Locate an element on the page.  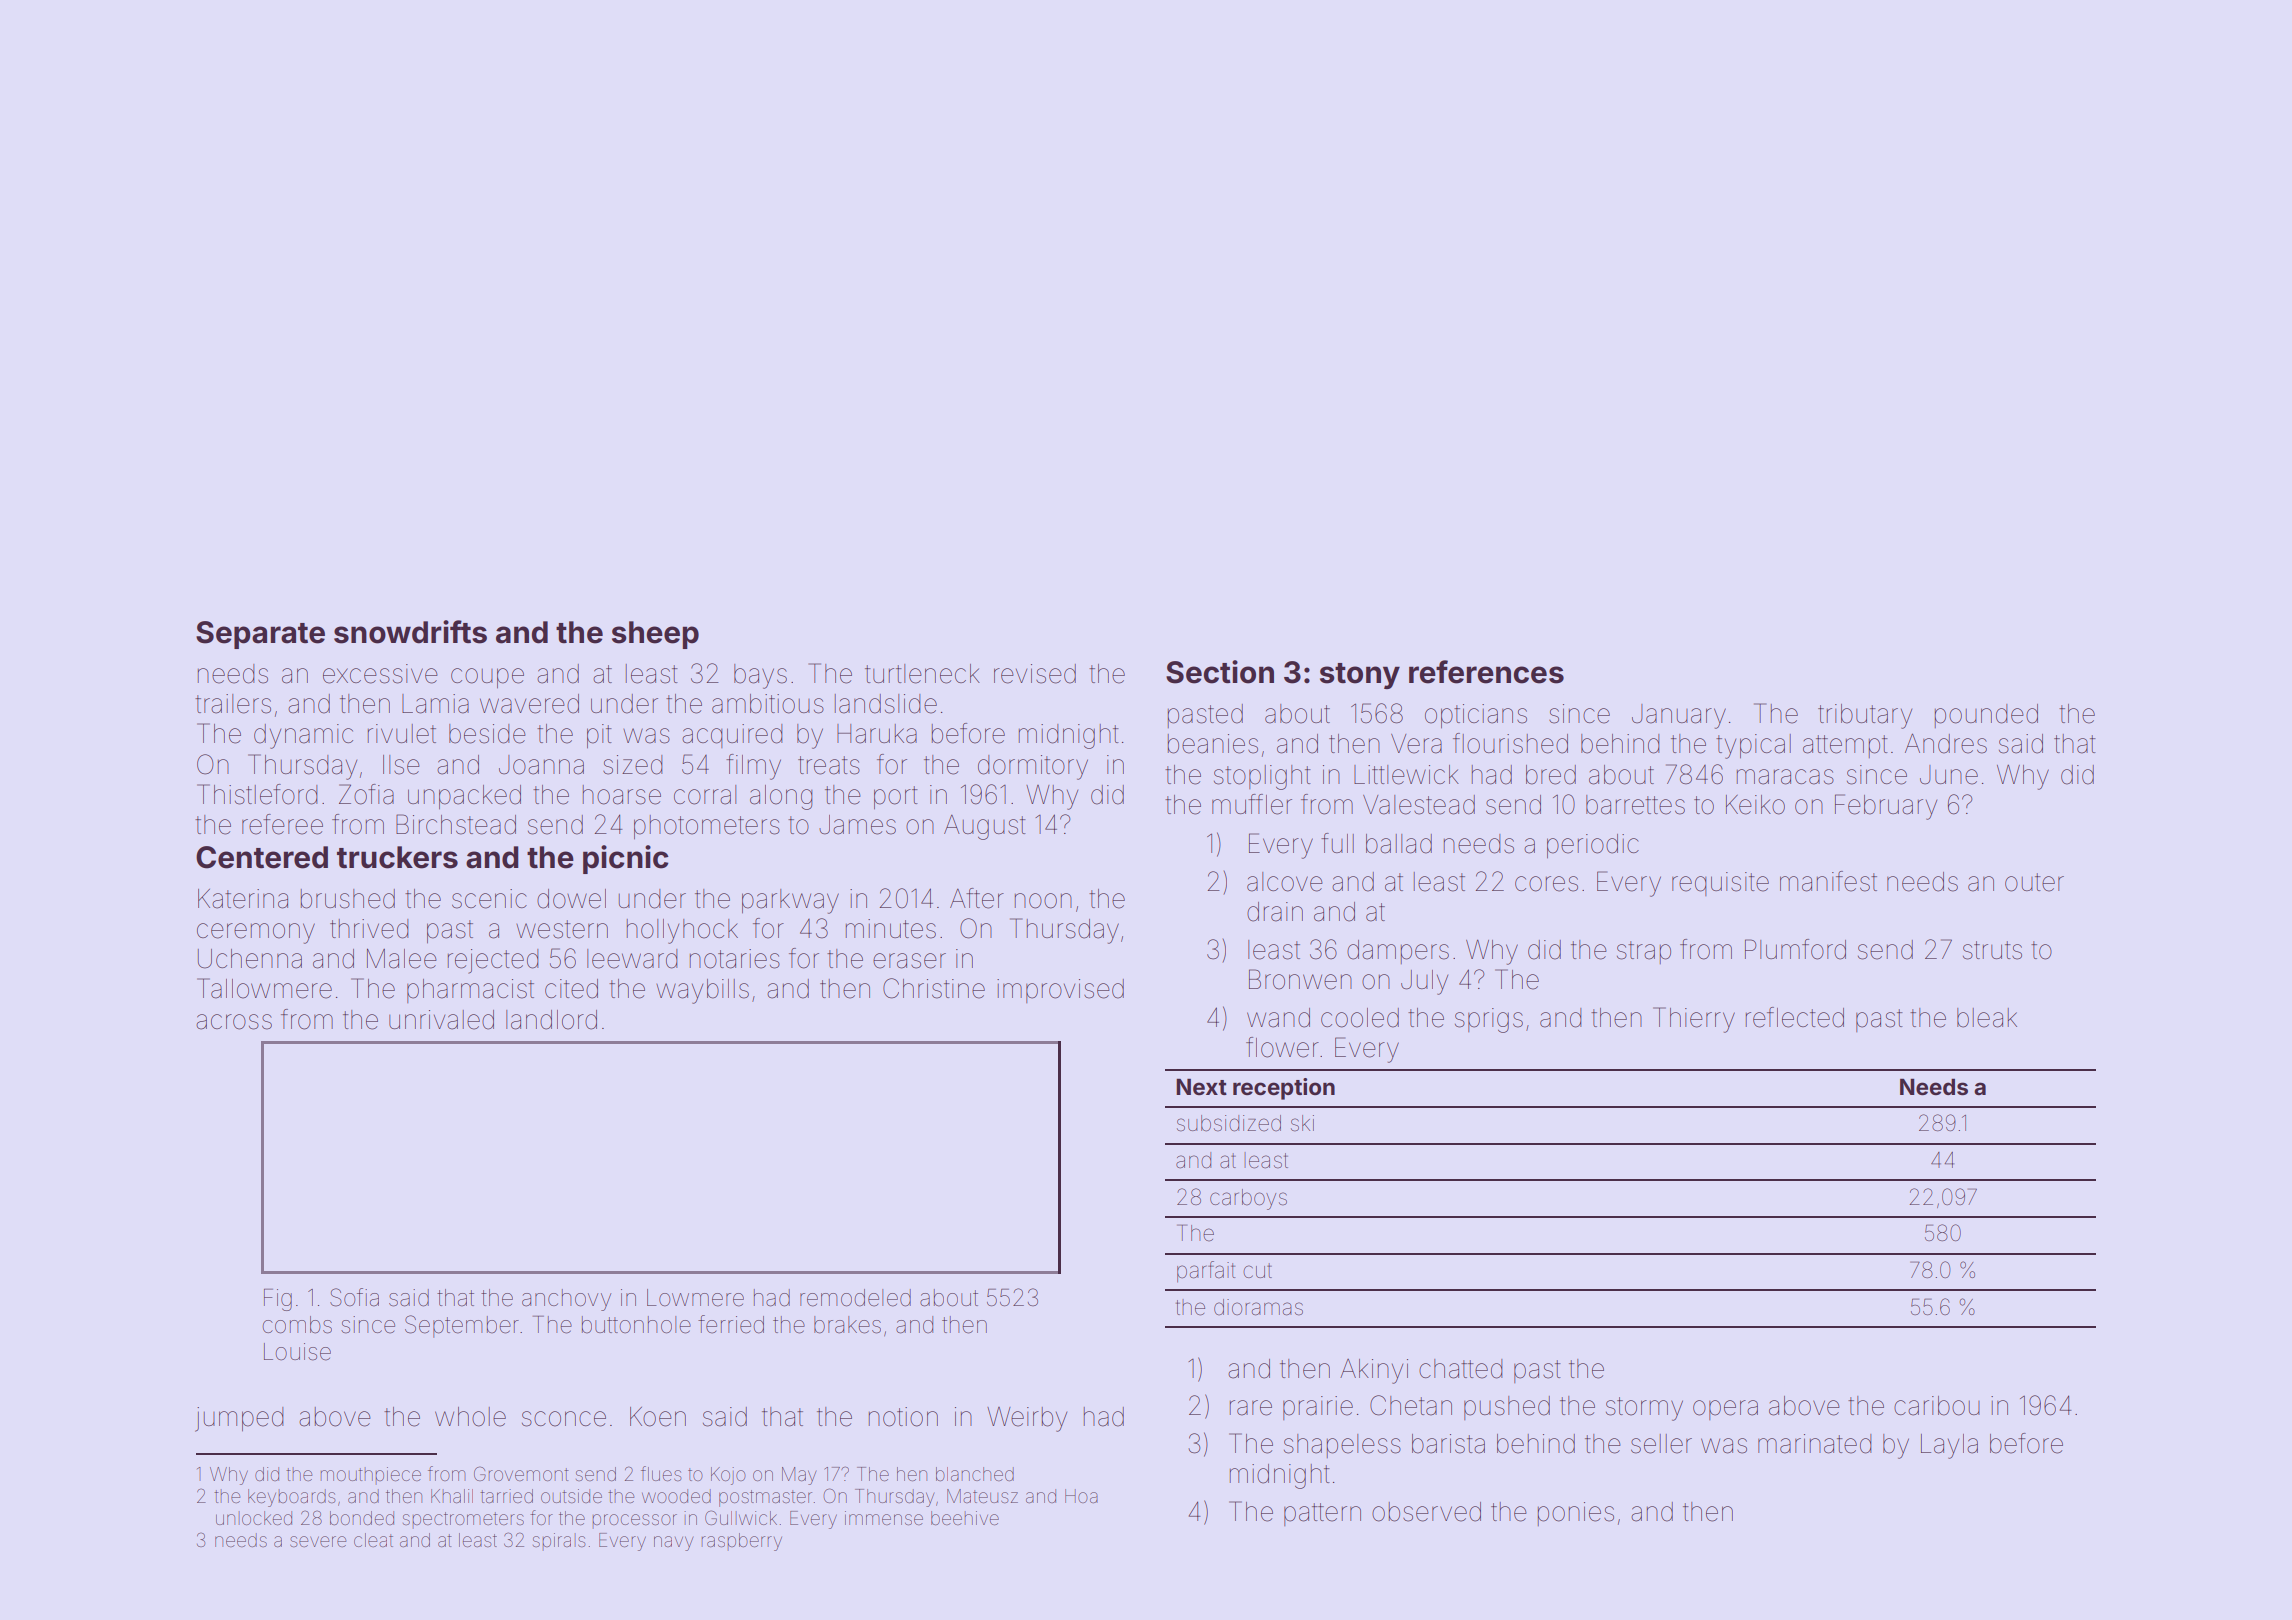
Separate is located at coordinates (260, 635).
